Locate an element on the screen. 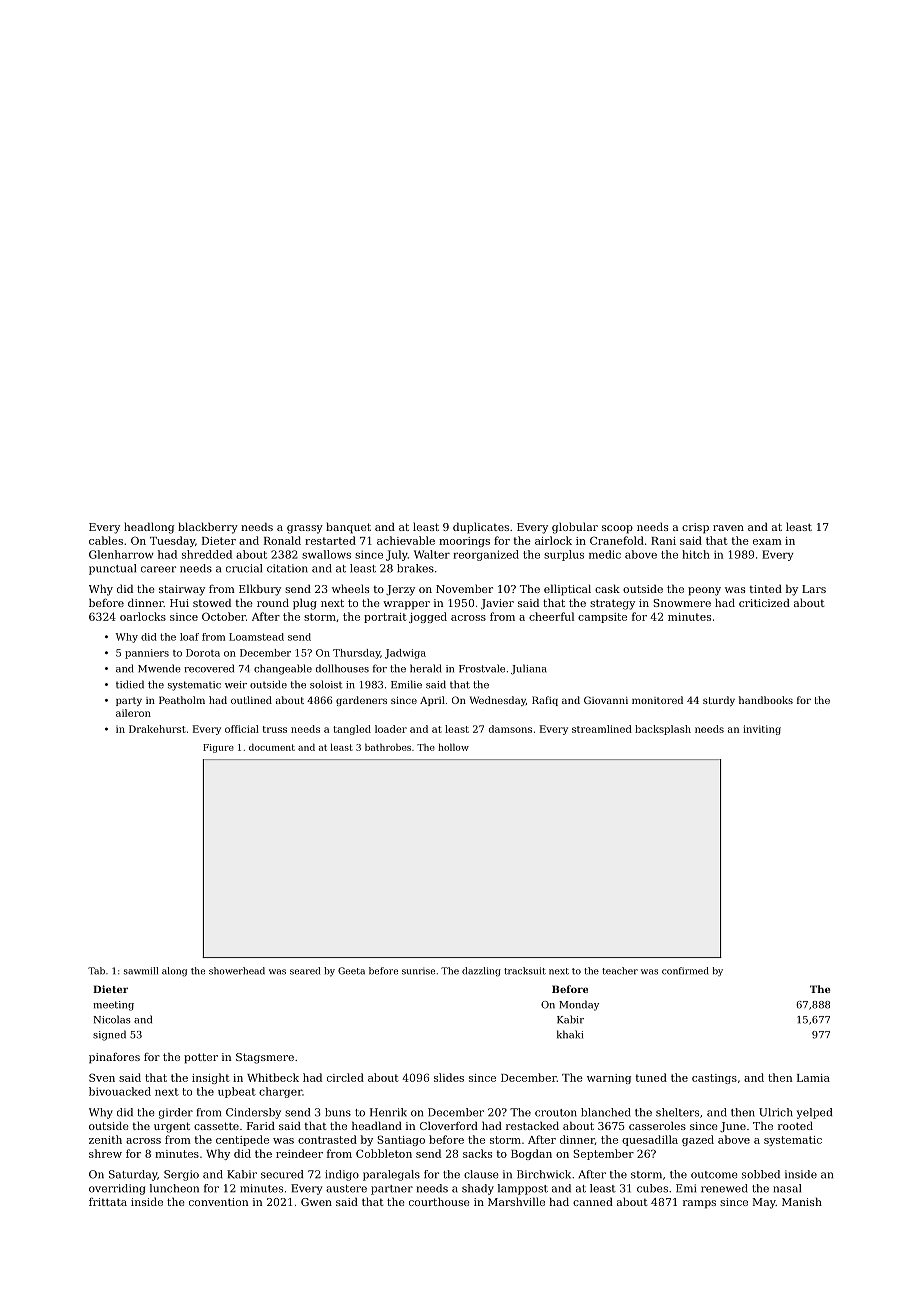  signed is located at coordinates (109, 1035).
